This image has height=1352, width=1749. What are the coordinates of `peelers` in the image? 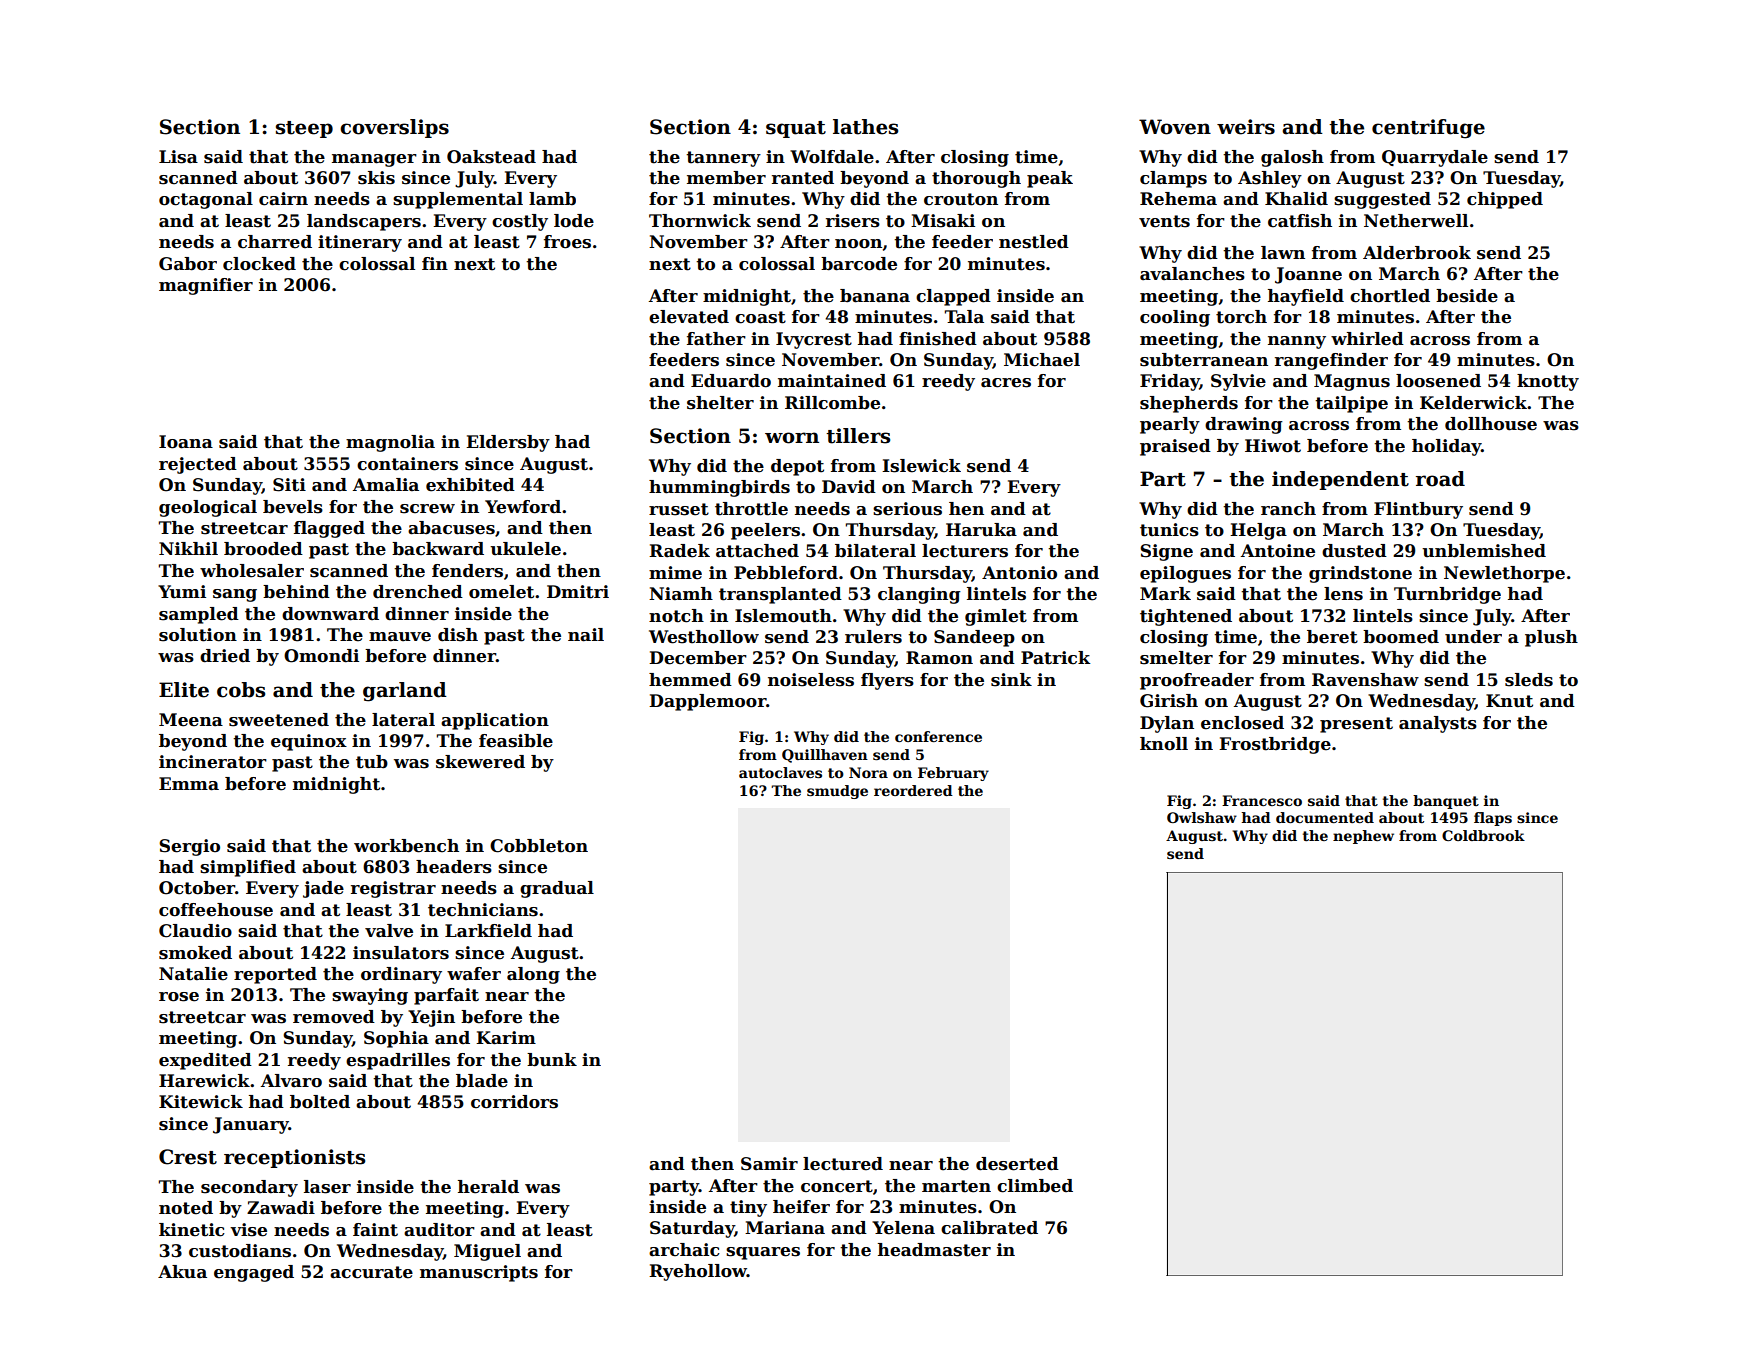 It's located at (765, 531).
